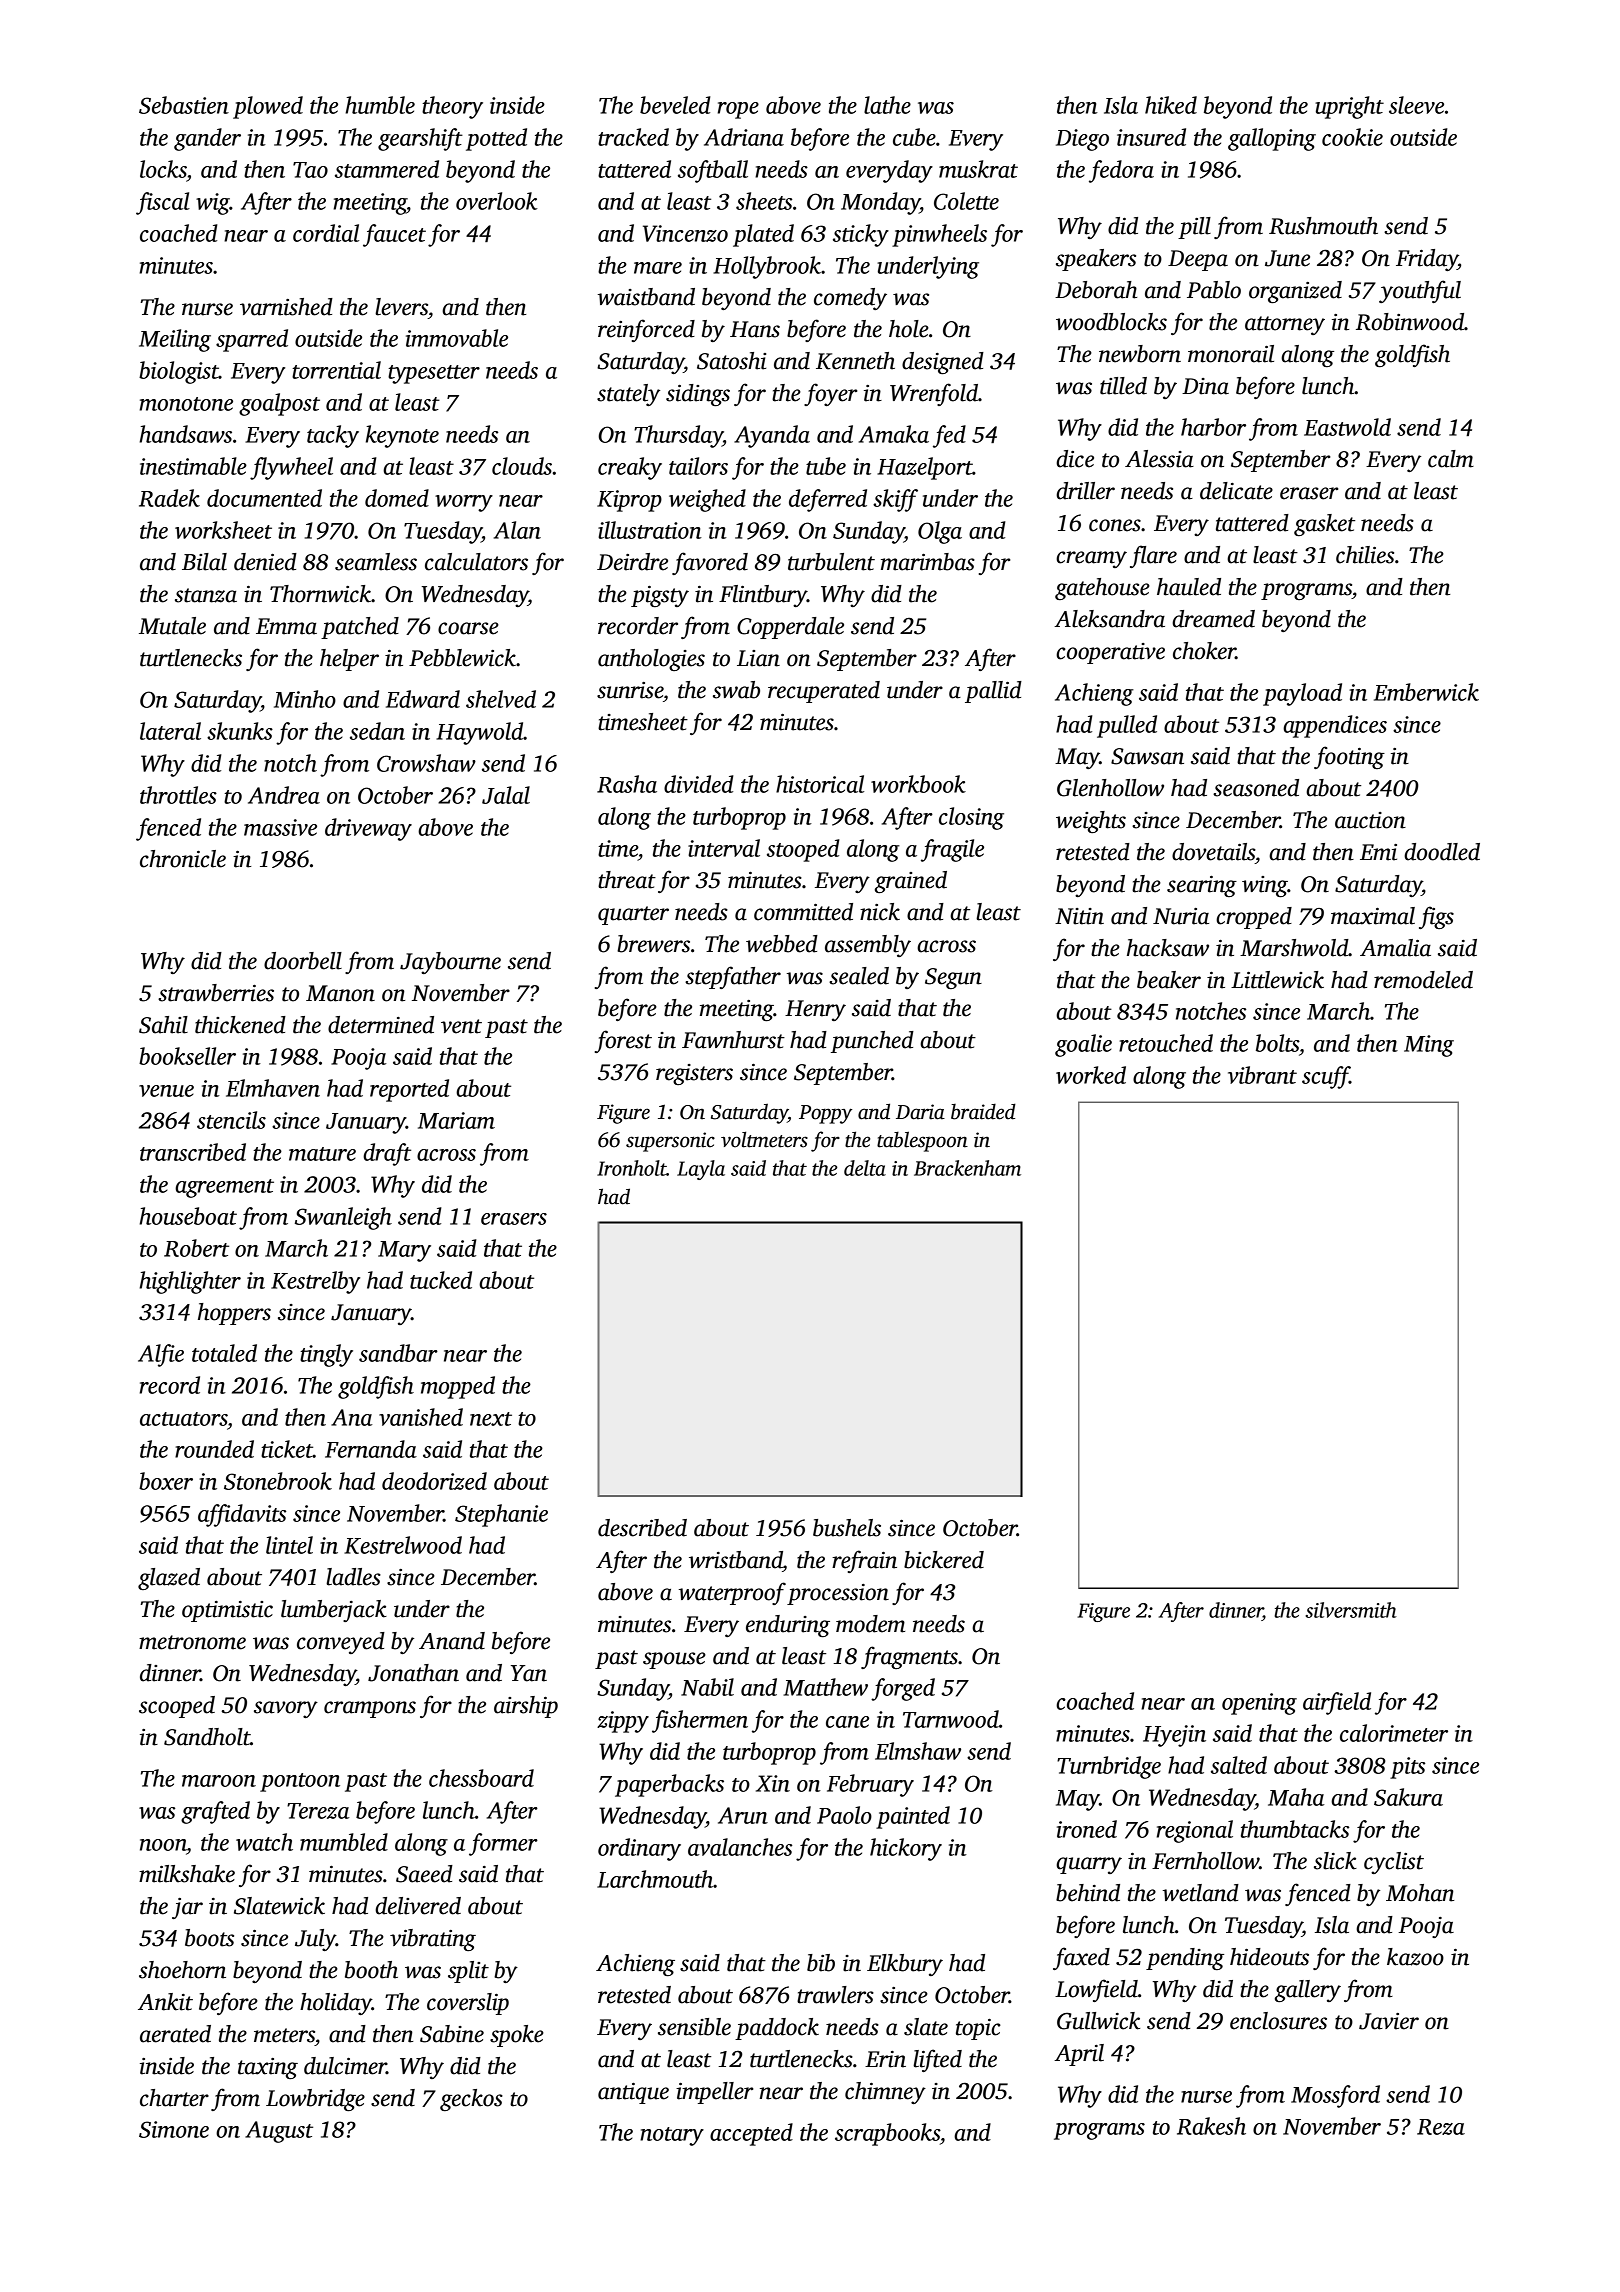  What do you see at coordinates (1335, 2096) in the screenshot?
I see `Mossford` at bounding box center [1335, 2096].
